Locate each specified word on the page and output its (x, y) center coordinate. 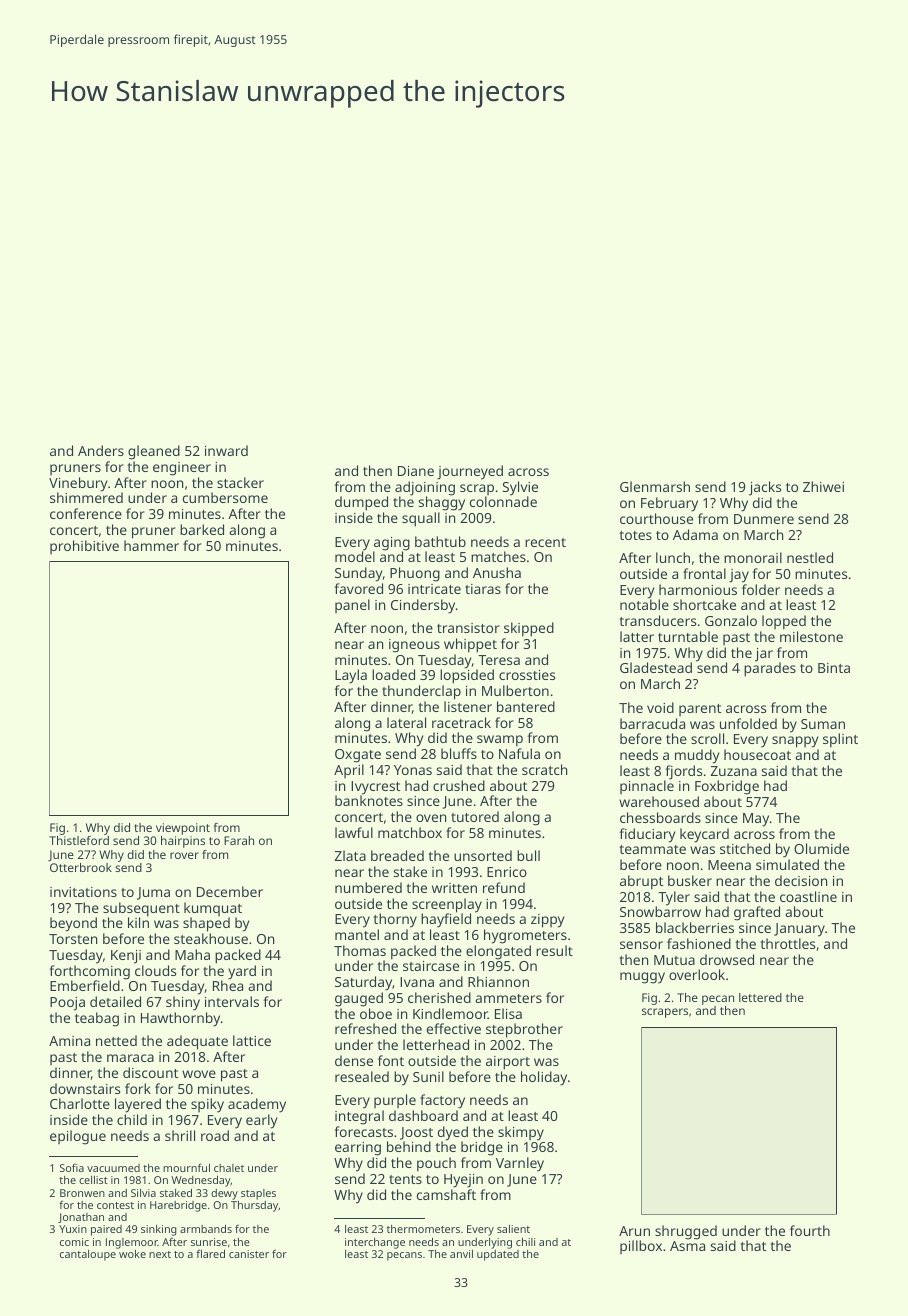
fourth (810, 1230)
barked (202, 529)
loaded (393, 674)
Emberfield (85, 985)
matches (498, 556)
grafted (757, 913)
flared (210, 1253)
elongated (498, 952)
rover (184, 855)
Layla (351, 676)
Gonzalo (731, 620)
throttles (787, 943)
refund (504, 887)
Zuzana (734, 771)
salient (513, 1229)
